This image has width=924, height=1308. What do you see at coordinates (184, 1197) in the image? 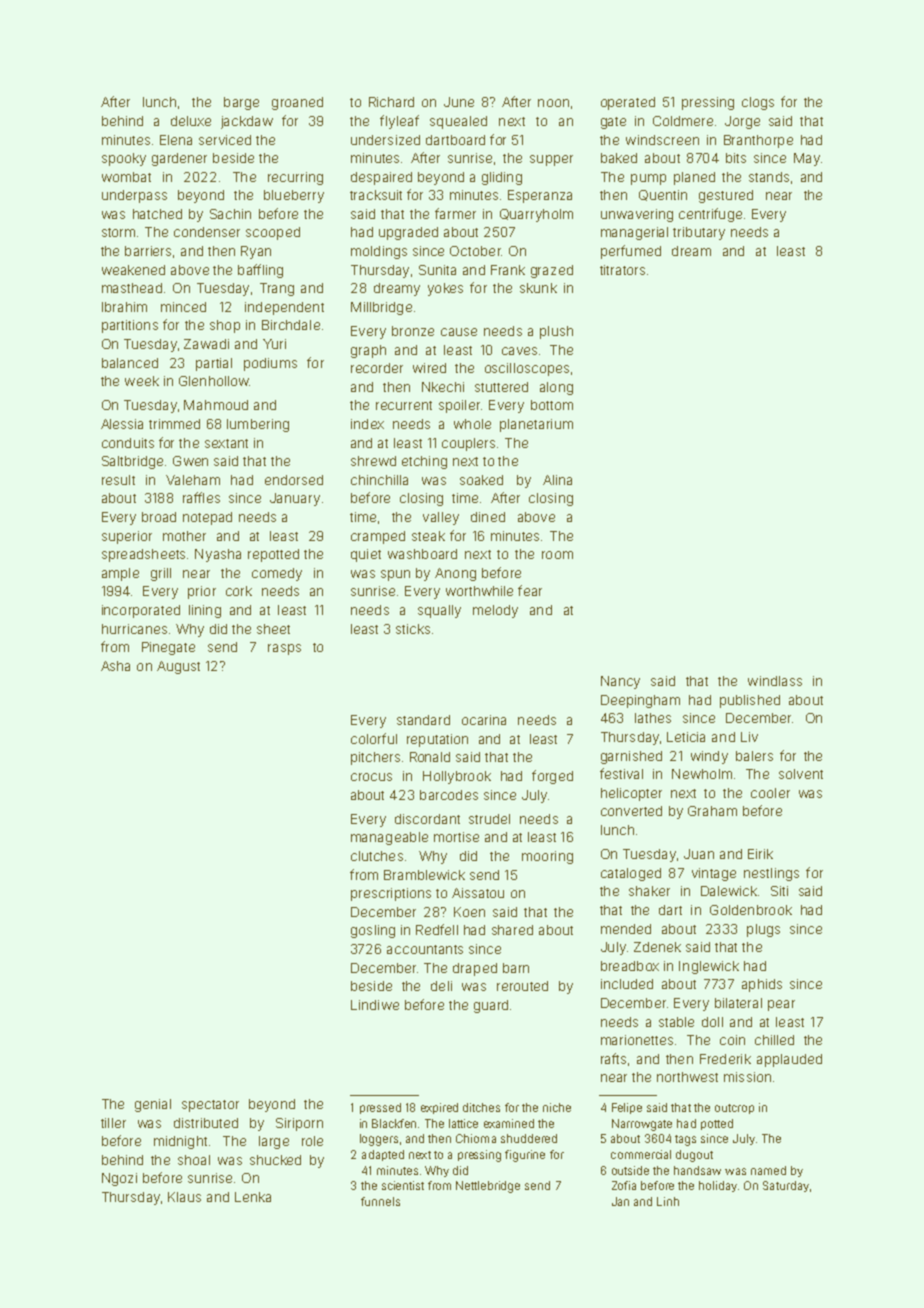
I see `Klaus` at bounding box center [184, 1197].
